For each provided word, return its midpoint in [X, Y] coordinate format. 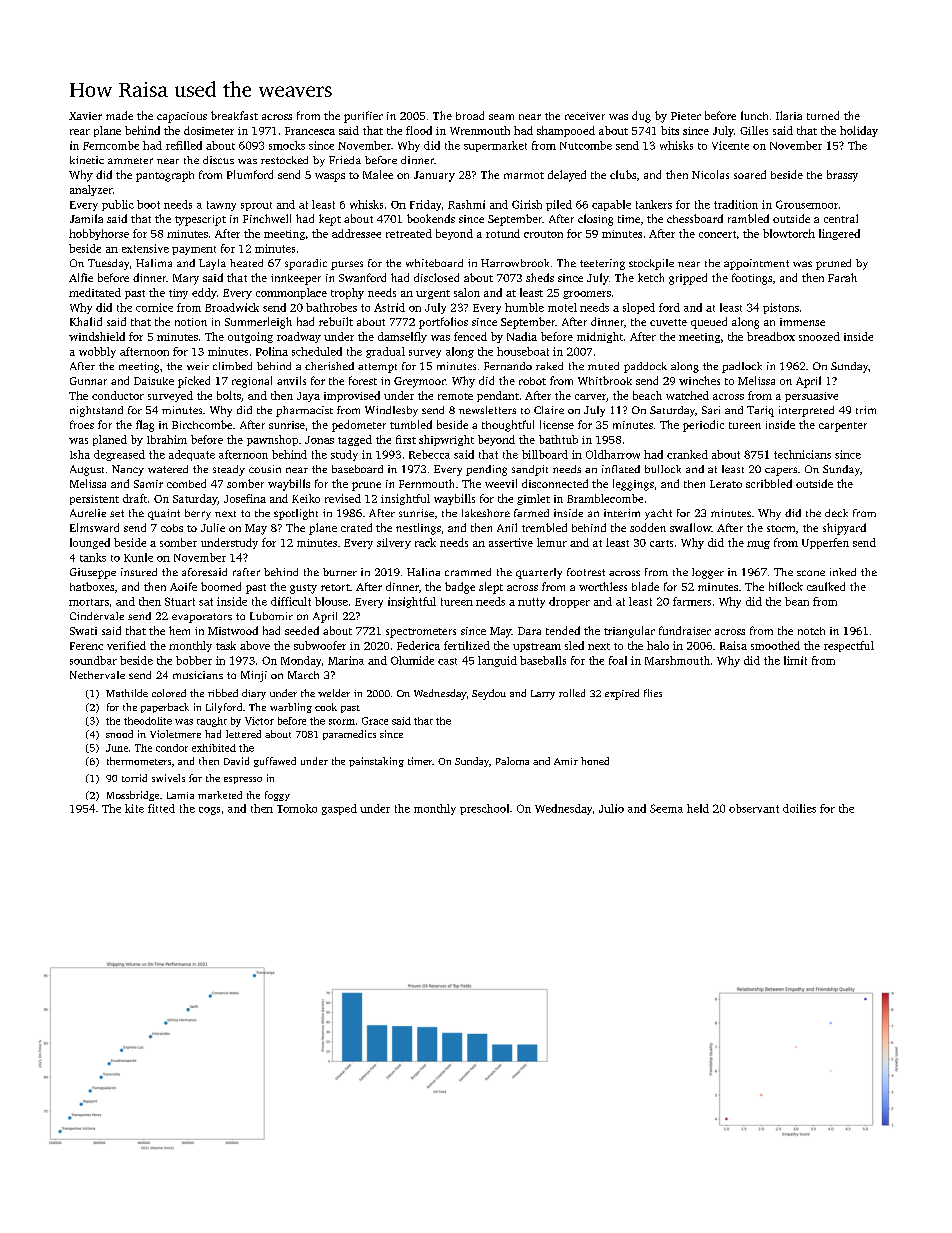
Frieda [345, 160]
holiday [859, 131]
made [119, 115]
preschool [484, 809]
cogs [209, 811]
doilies [799, 808]
